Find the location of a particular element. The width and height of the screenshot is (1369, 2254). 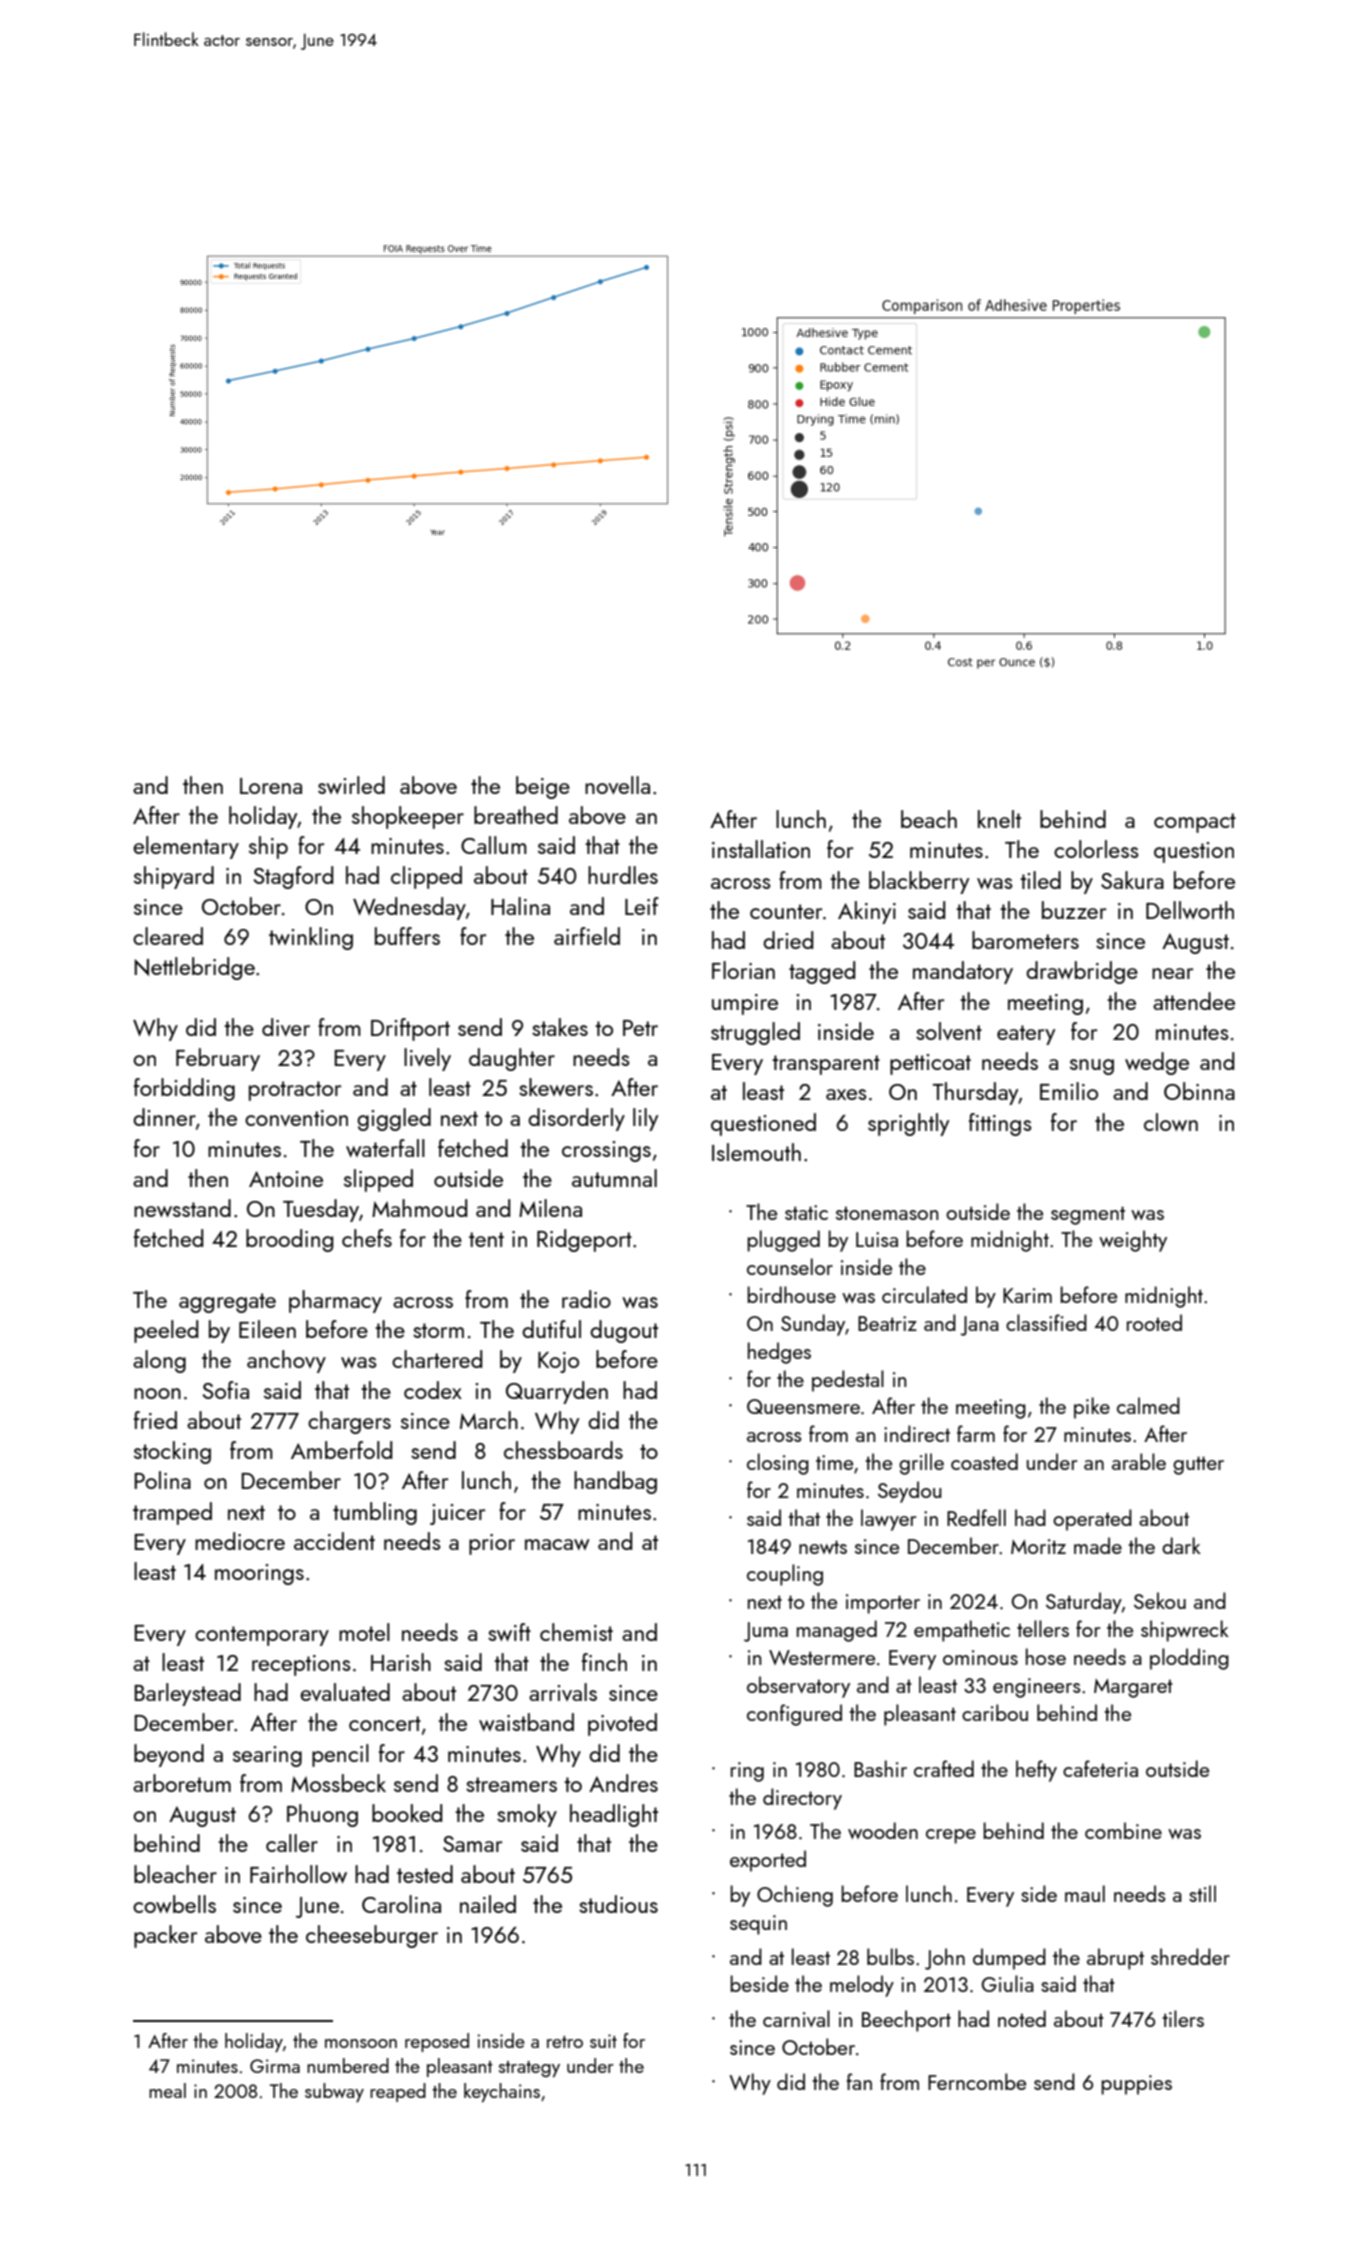

beige is located at coordinates (543, 787).
